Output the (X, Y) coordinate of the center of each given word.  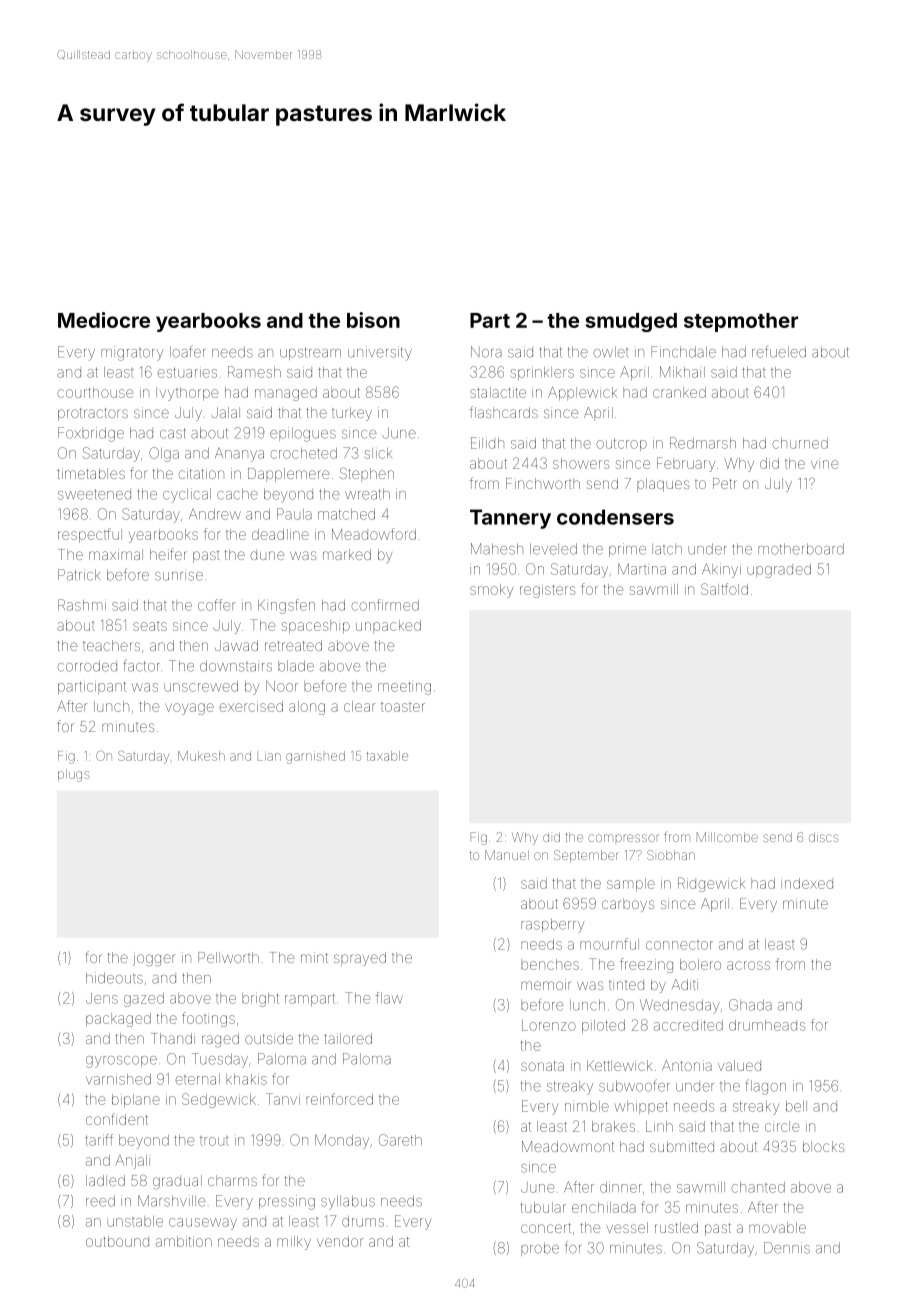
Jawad (236, 645)
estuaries (187, 372)
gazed (144, 1000)
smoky (491, 591)
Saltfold (724, 589)
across (748, 965)
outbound (117, 1241)
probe (540, 1249)
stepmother (741, 322)
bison (373, 320)
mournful (609, 944)
